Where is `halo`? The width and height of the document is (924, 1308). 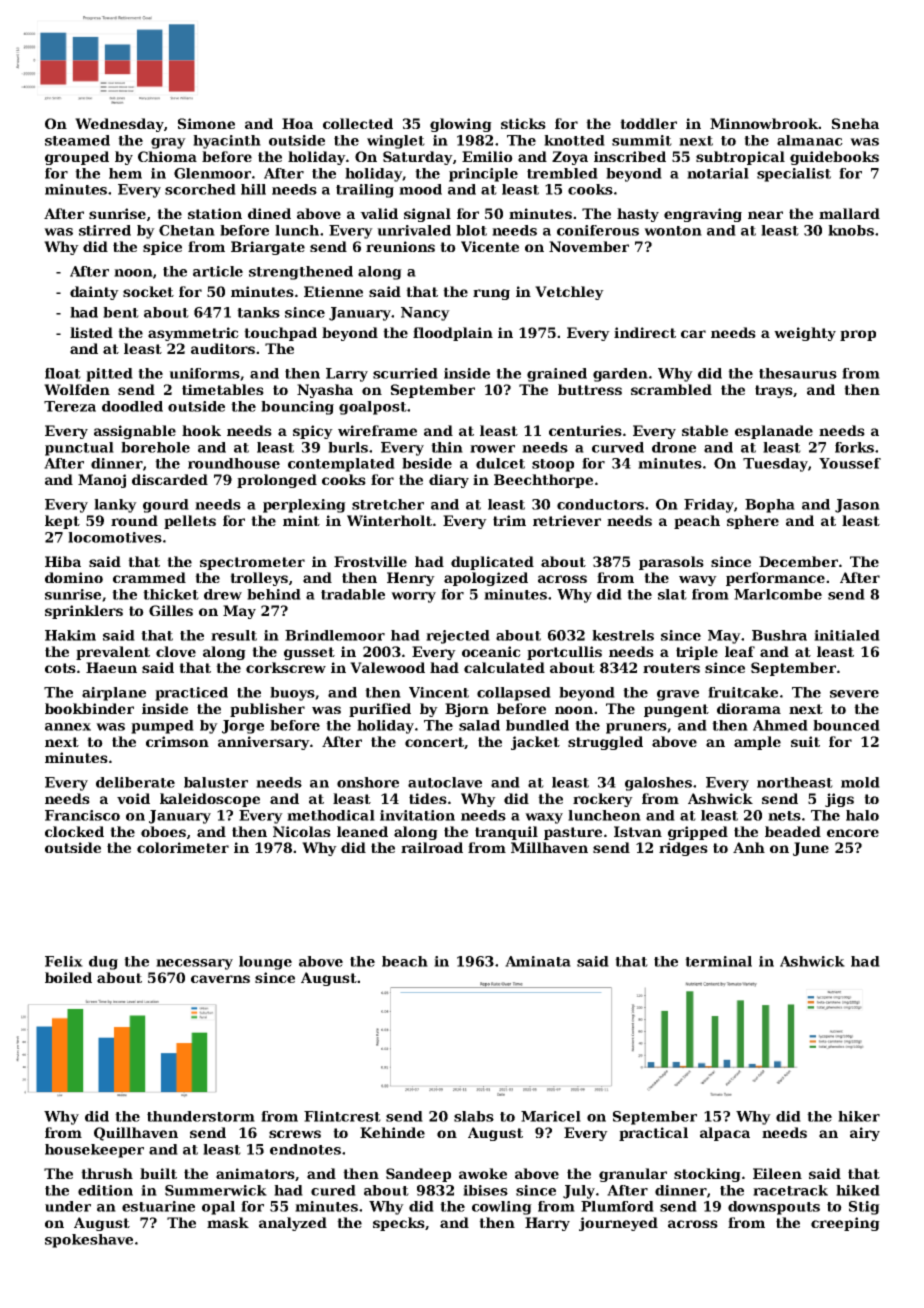
halo is located at coordinates (862, 815).
